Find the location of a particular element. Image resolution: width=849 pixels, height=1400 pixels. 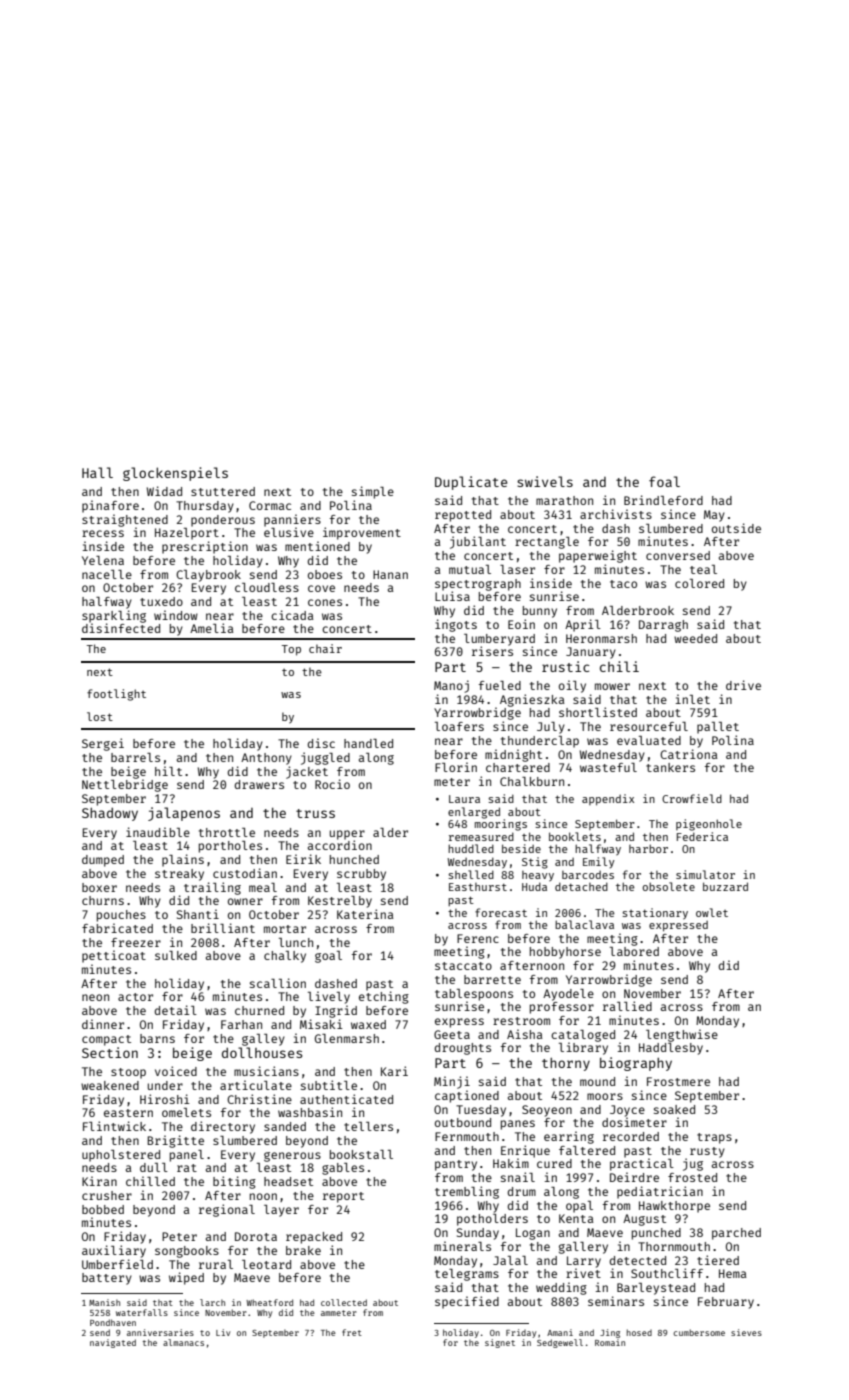

Manish is located at coordinates (104, 1302).
